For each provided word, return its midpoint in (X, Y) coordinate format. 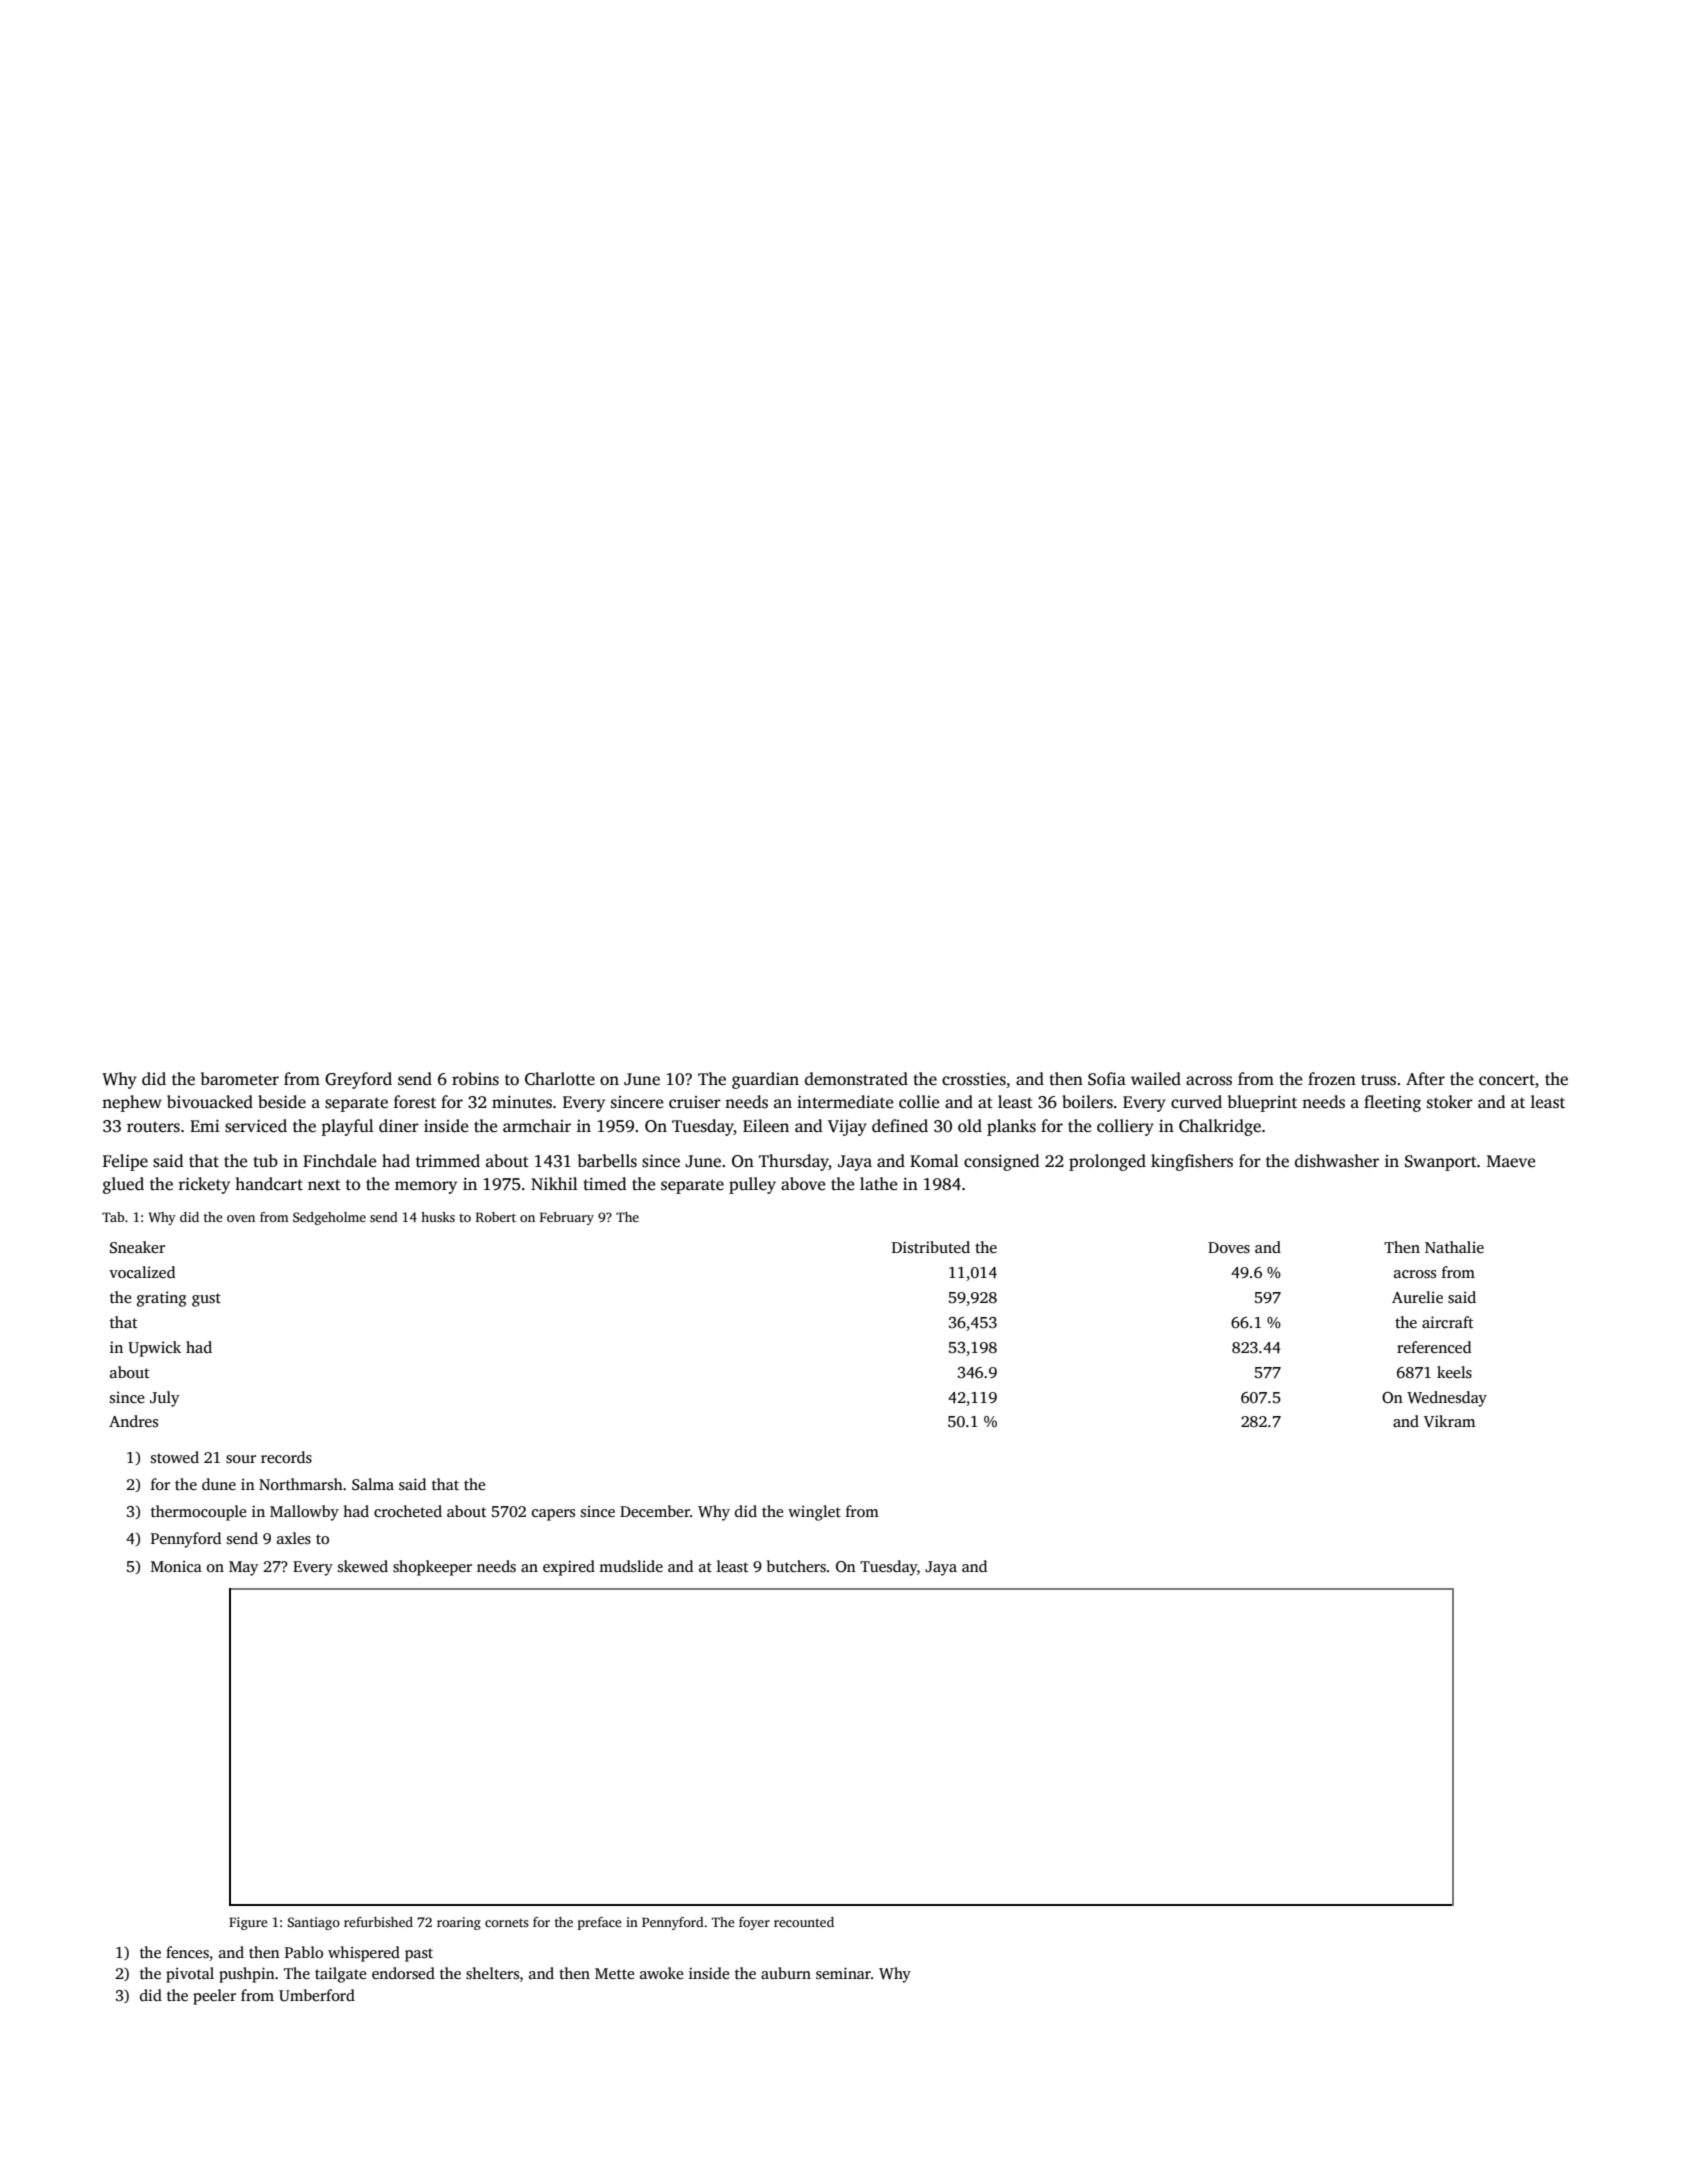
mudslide (631, 1566)
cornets (507, 1923)
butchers (796, 1566)
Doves (1229, 1248)
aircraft (1448, 1322)
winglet (814, 1513)
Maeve (1511, 1161)
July (165, 1399)
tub (265, 1160)
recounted (804, 1922)
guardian (765, 1080)
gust (206, 1300)
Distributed (931, 1247)
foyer (754, 1923)
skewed (363, 1566)
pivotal (190, 1975)
